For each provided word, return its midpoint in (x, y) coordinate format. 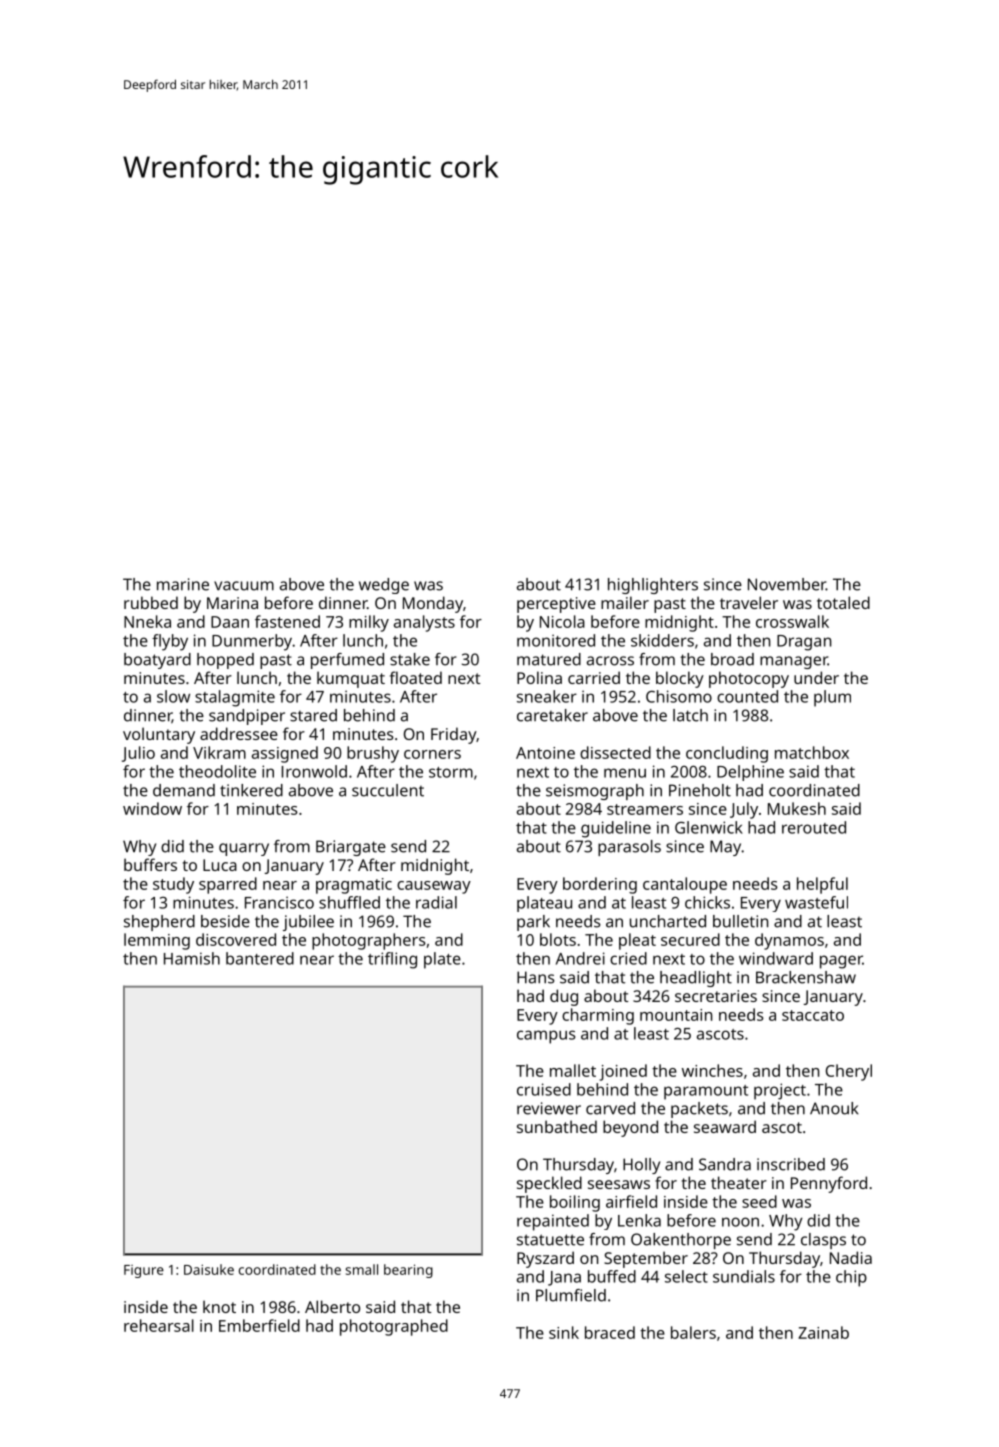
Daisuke (209, 1269)
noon (740, 1222)
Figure (144, 1271)
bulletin (740, 921)
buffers (150, 864)
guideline (616, 829)
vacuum (244, 586)
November (787, 584)
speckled (549, 1184)
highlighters (653, 586)
